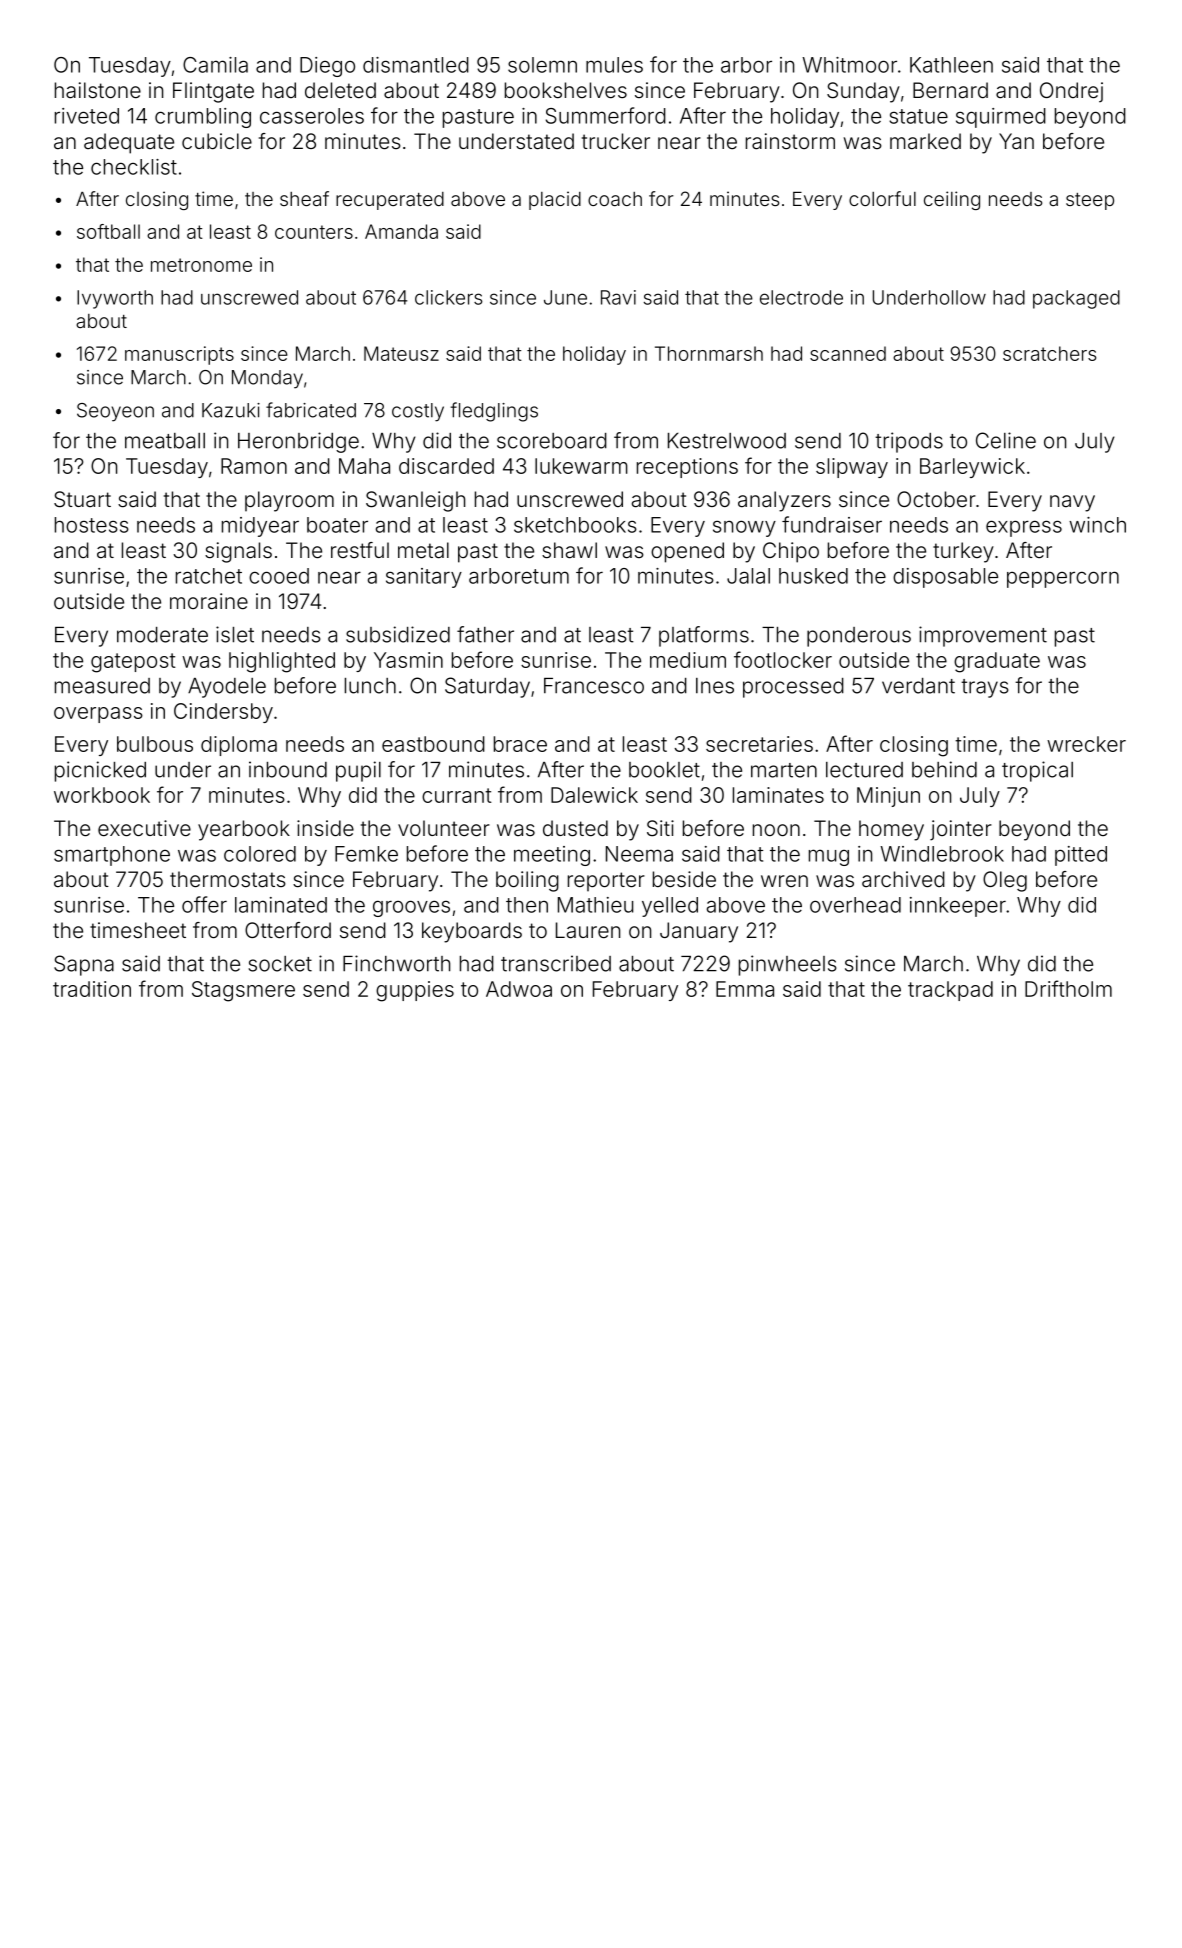 Image resolution: width=1182 pixels, height=1948 pixels. I want to click on Camila, so click(215, 65).
